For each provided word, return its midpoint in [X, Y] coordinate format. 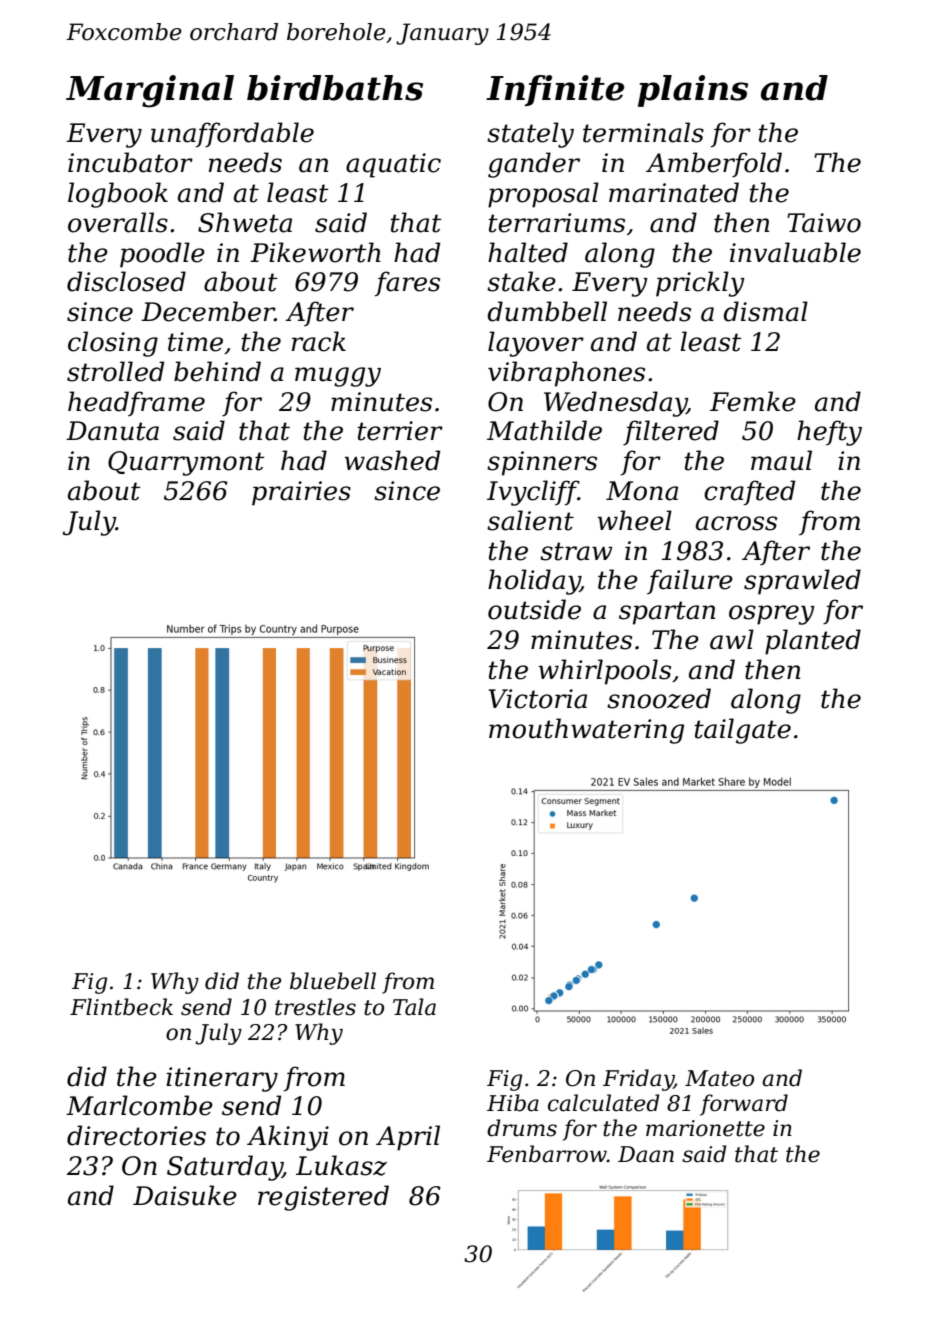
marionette [705, 1128]
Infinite [555, 90]
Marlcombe [139, 1105]
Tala [414, 1007]
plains [693, 91]
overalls [118, 222]
